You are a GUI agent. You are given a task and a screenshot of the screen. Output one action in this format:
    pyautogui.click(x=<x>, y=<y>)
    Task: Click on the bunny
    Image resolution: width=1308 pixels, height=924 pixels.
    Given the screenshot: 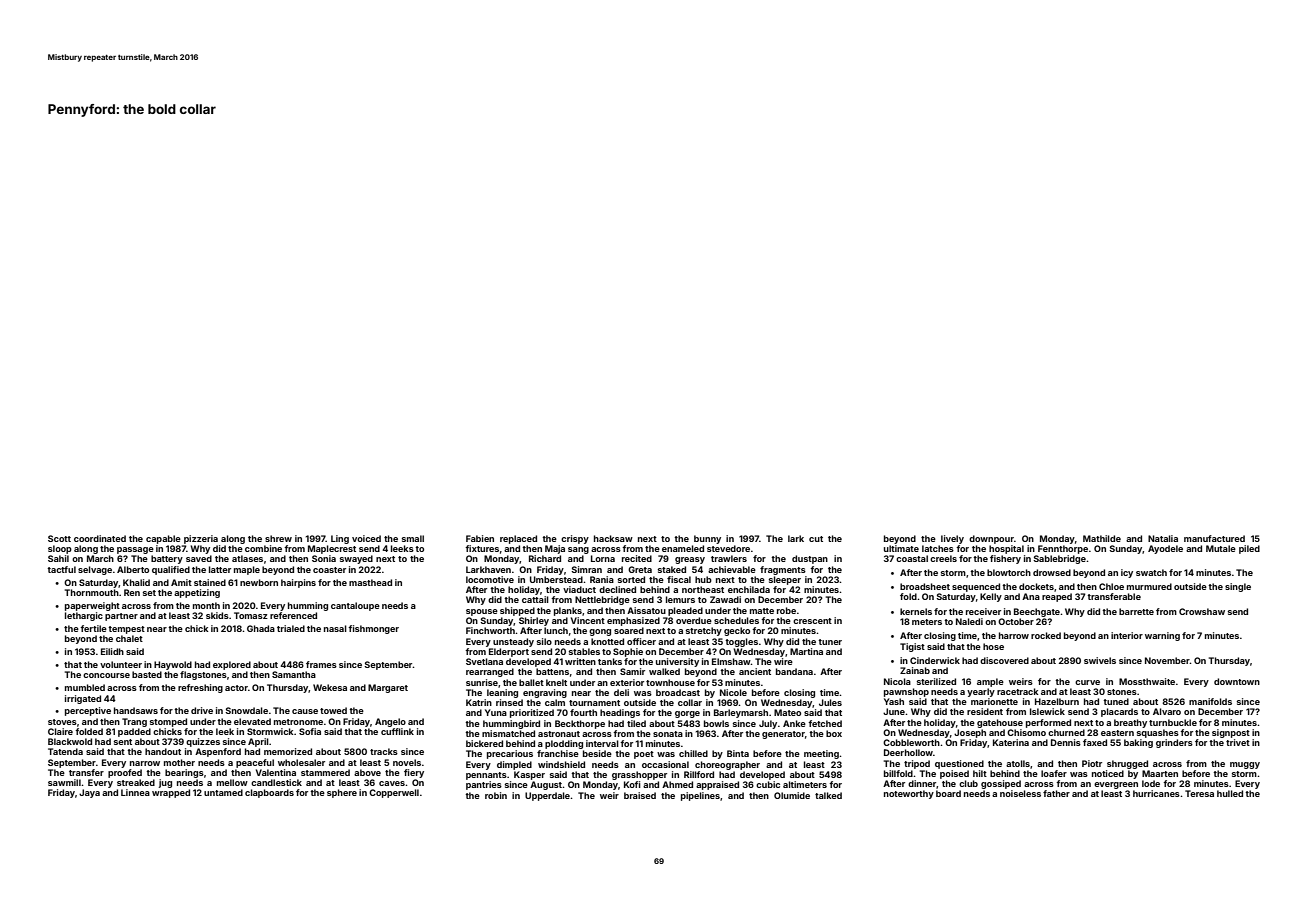 What is the action you would take?
    pyautogui.click(x=707, y=539)
